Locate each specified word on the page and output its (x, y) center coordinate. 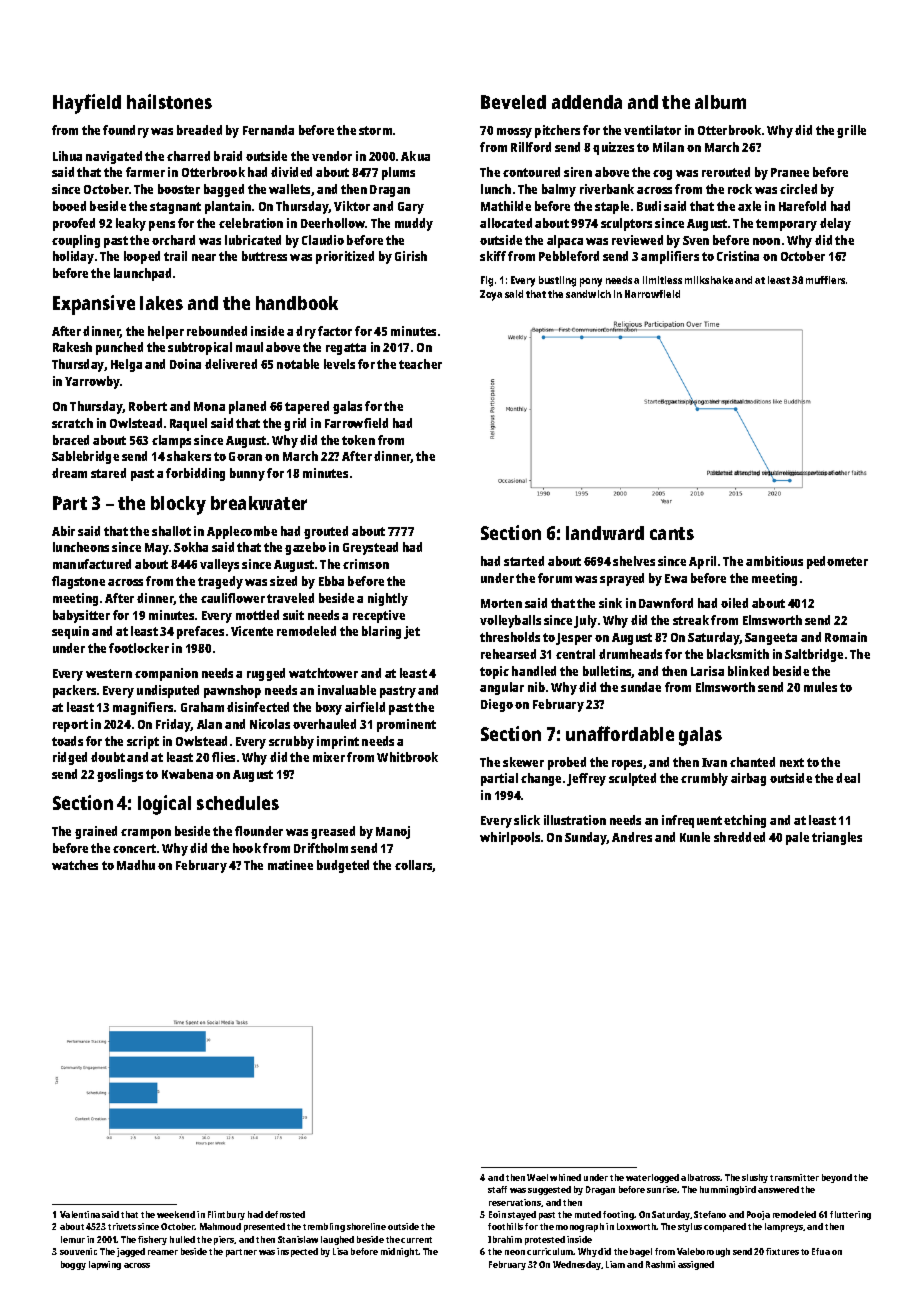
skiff (493, 256)
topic (494, 672)
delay (835, 224)
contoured (531, 172)
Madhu (136, 865)
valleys (219, 565)
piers (224, 1240)
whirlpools (510, 838)
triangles (837, 838)
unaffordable (620, 733)
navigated (114, 157)
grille (851, 131)
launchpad (142, 274)
